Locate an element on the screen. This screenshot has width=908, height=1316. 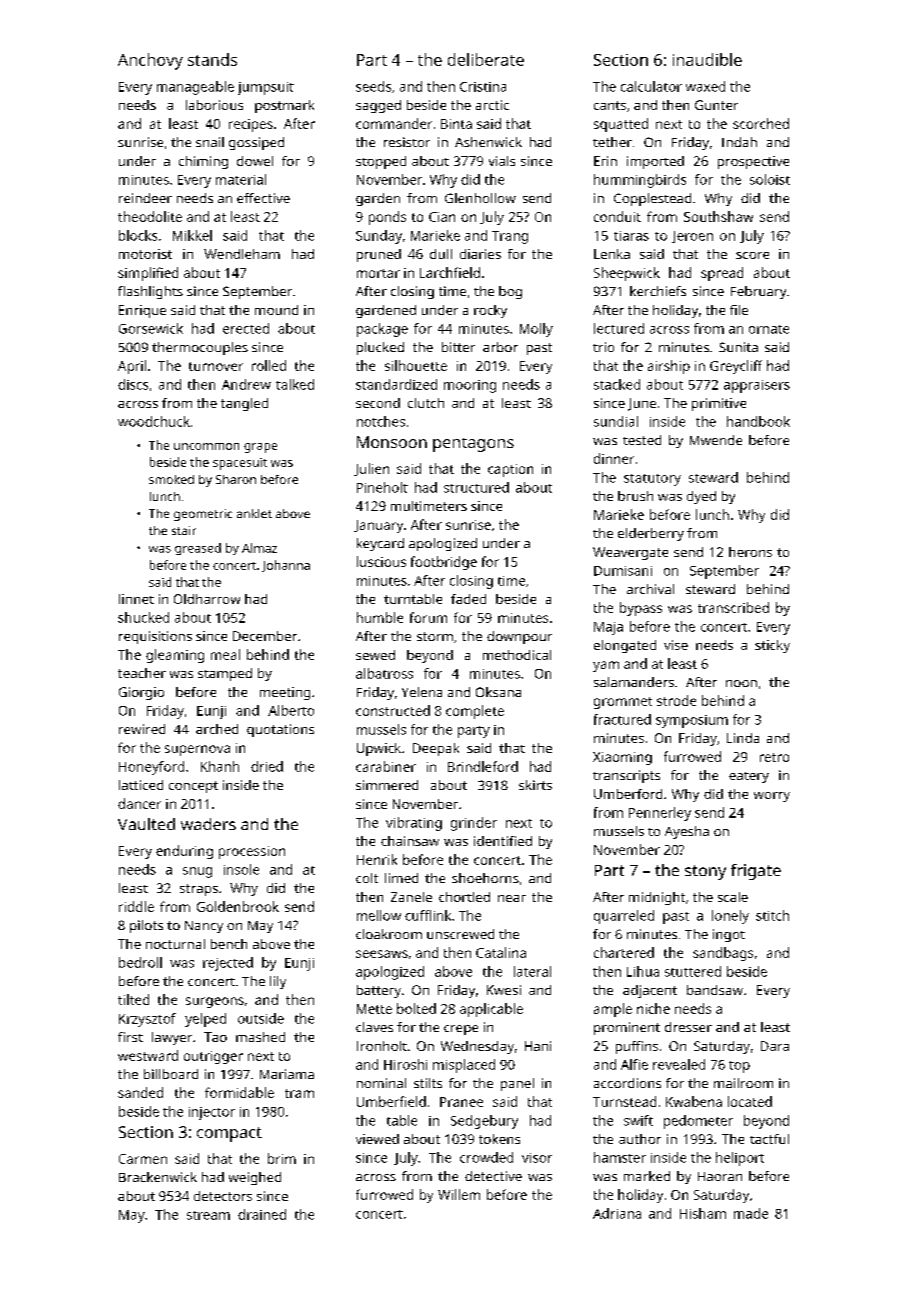
Willem is located at coordinates (459, 1194).
